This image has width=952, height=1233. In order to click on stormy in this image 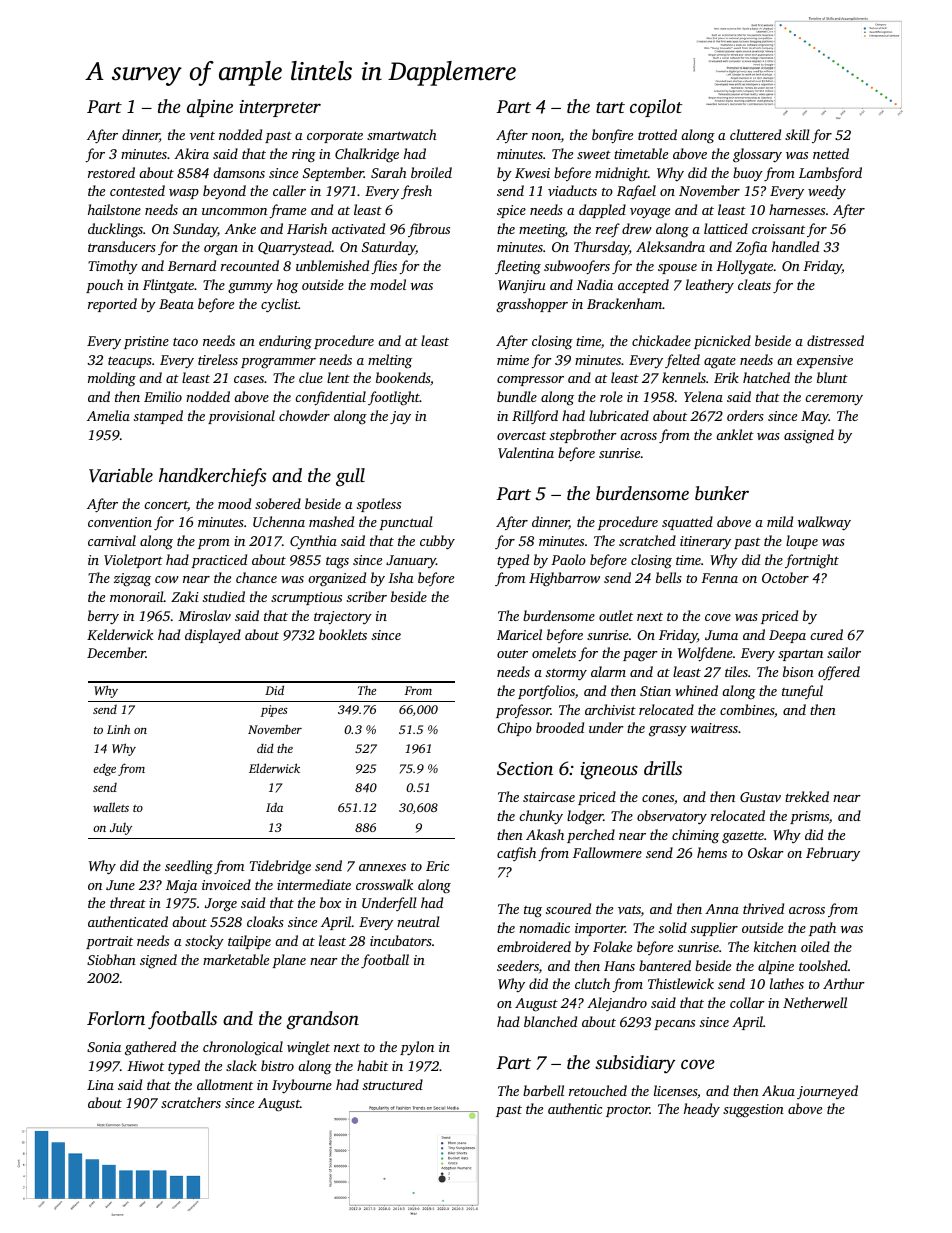, I will do `click(566, 675)`.
